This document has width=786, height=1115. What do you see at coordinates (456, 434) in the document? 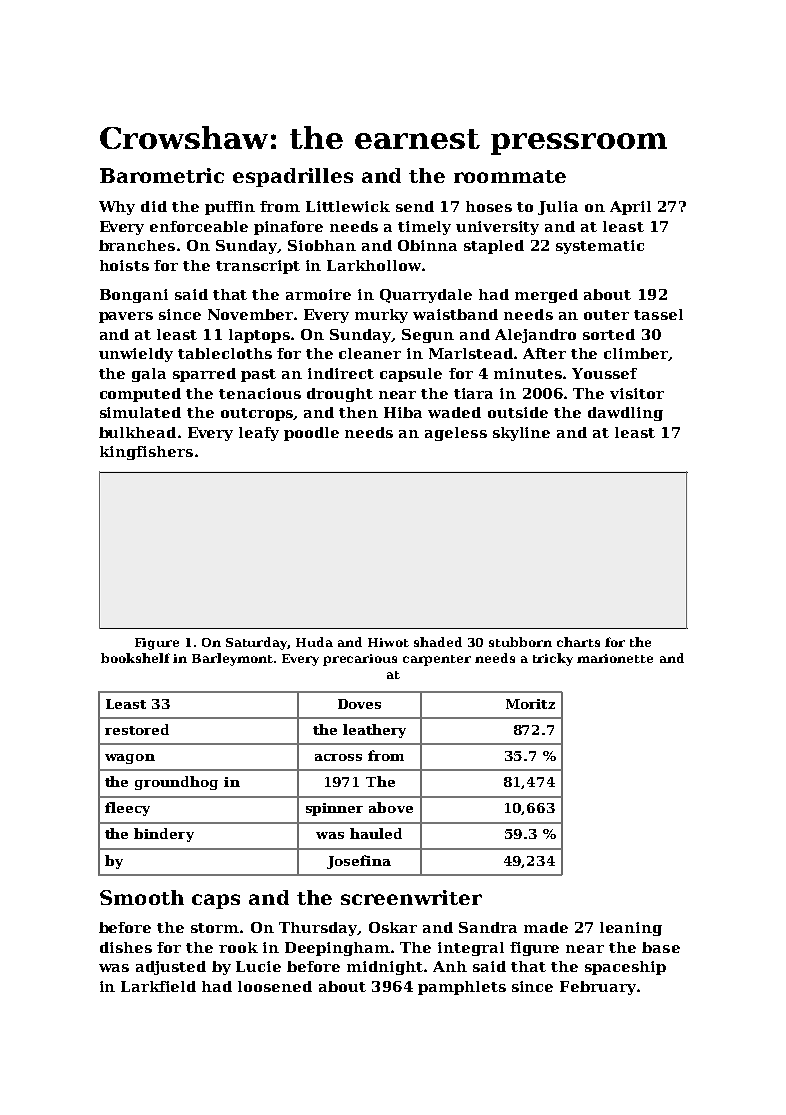
I see `ageless` at bounding box center [456, 434].
